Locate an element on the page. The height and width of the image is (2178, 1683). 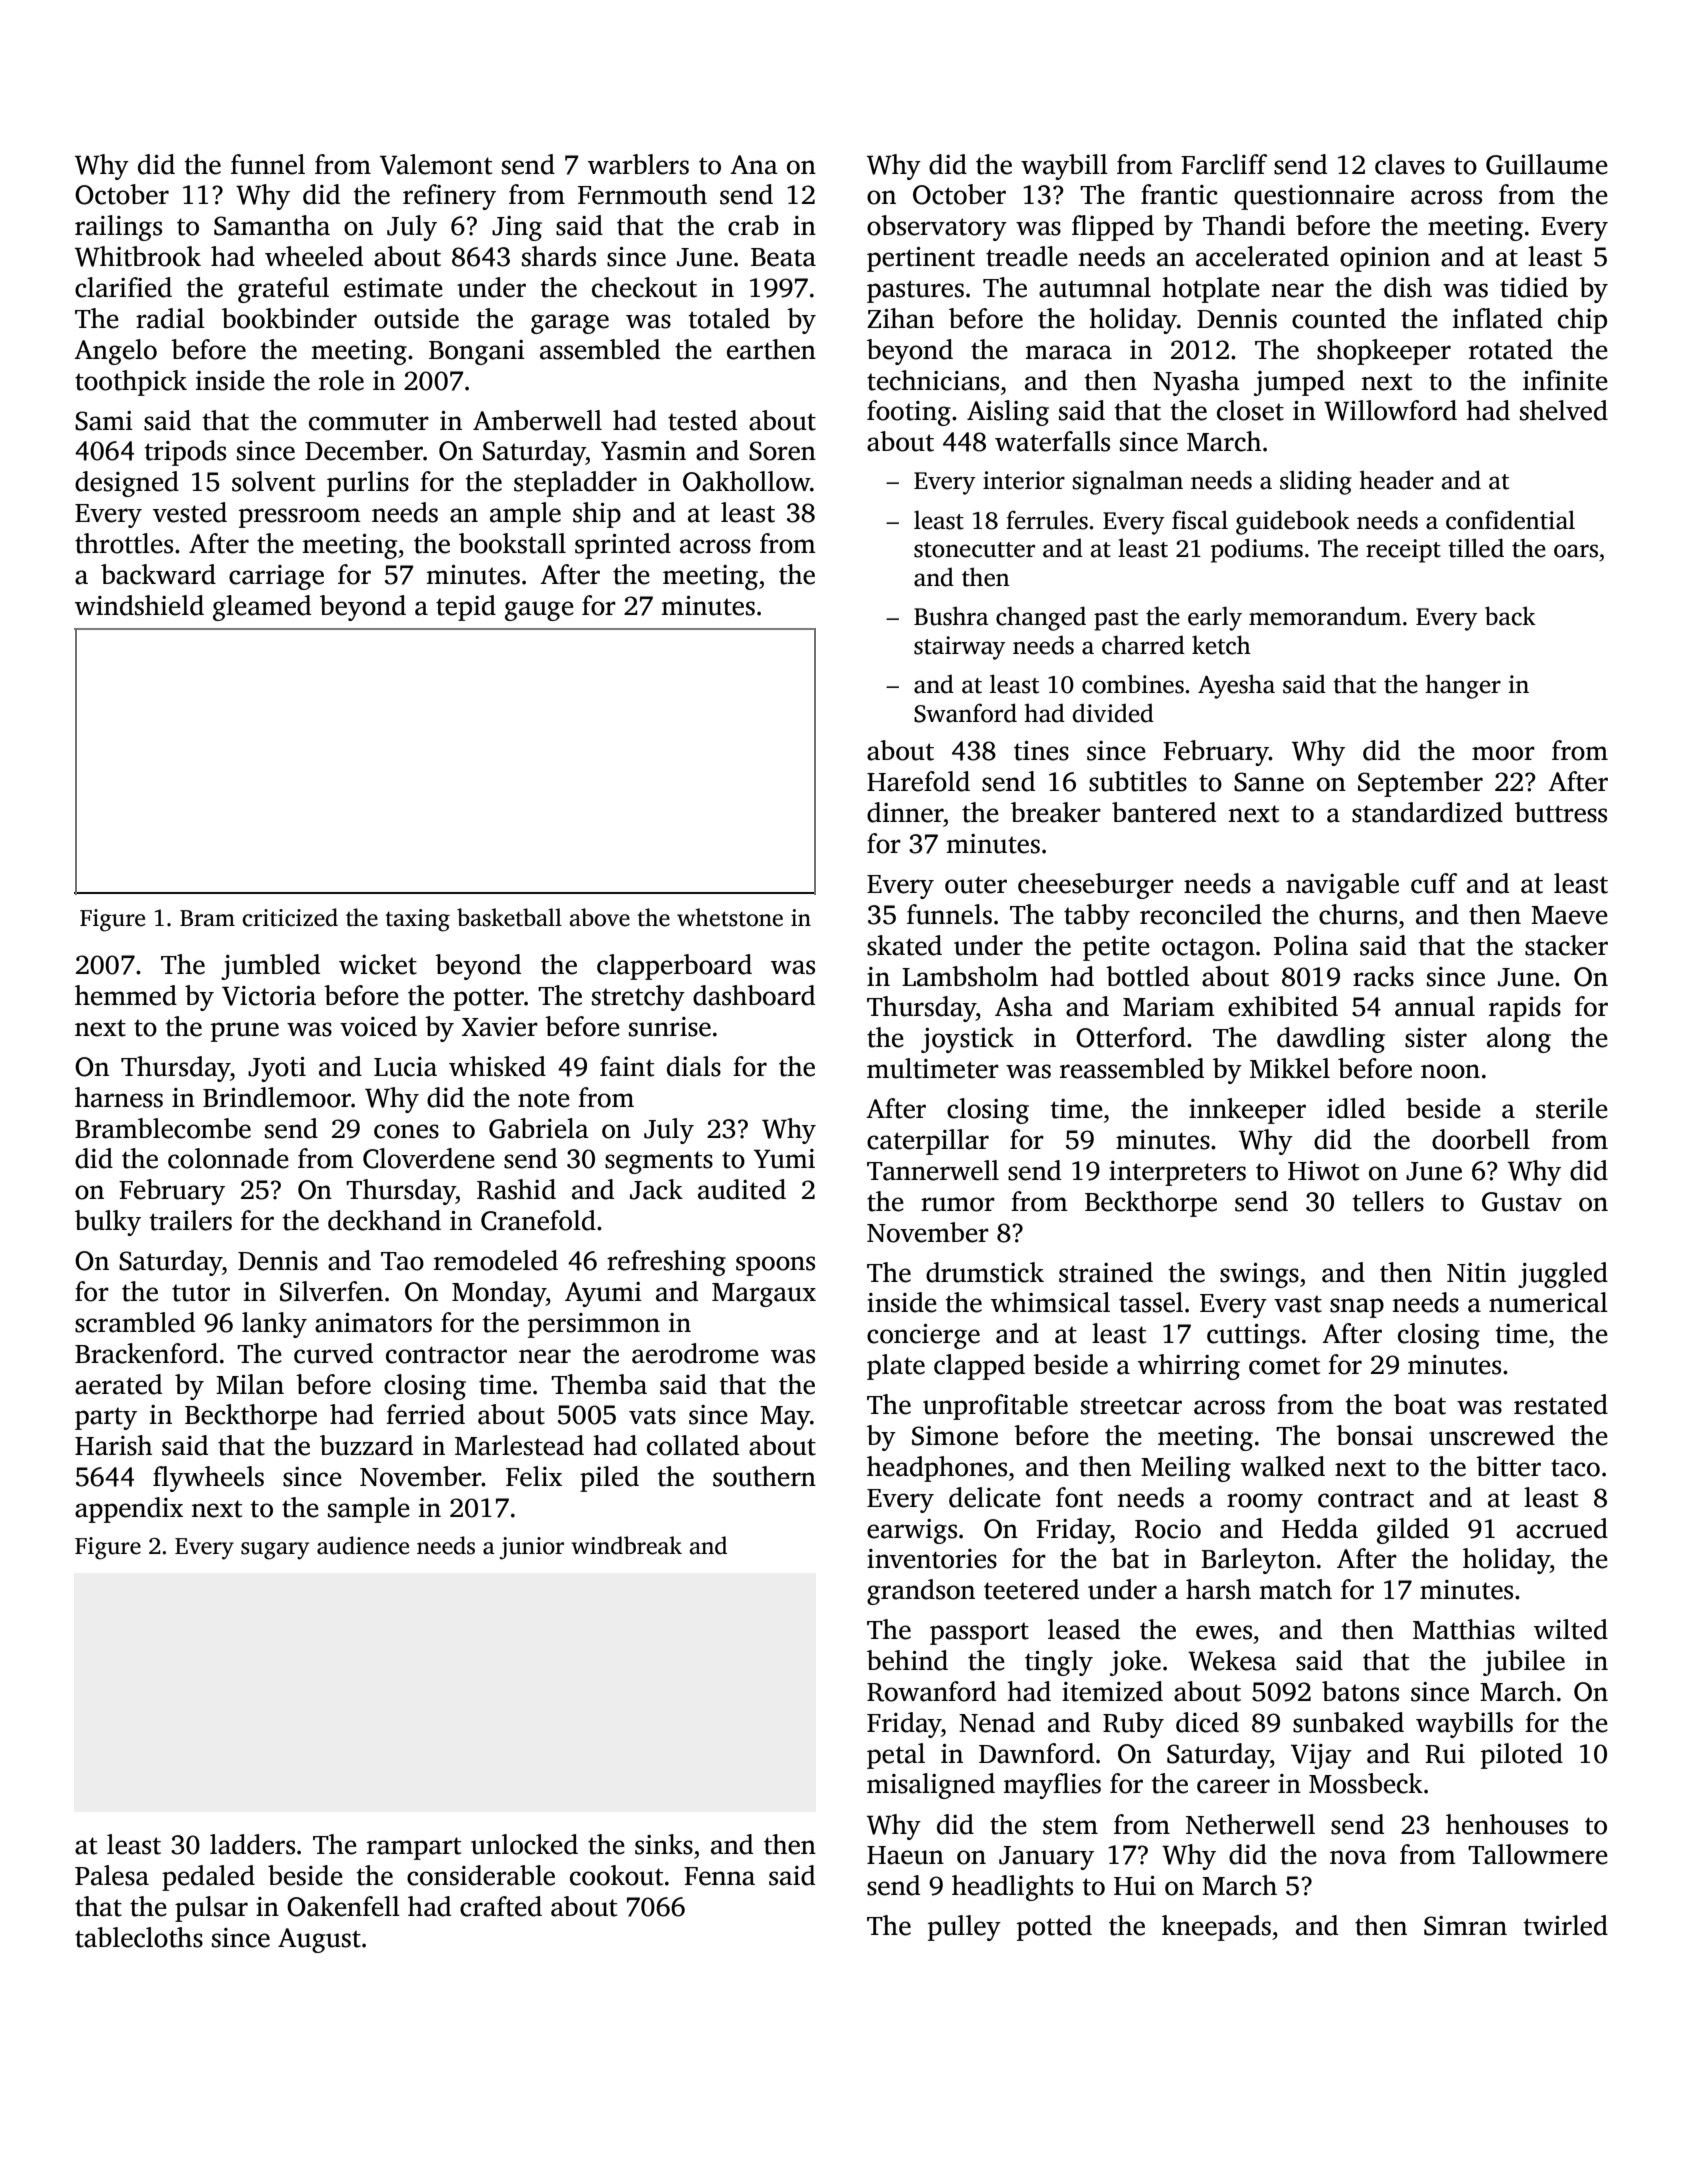
Farcliff is located at coordinates (1224, 164).
